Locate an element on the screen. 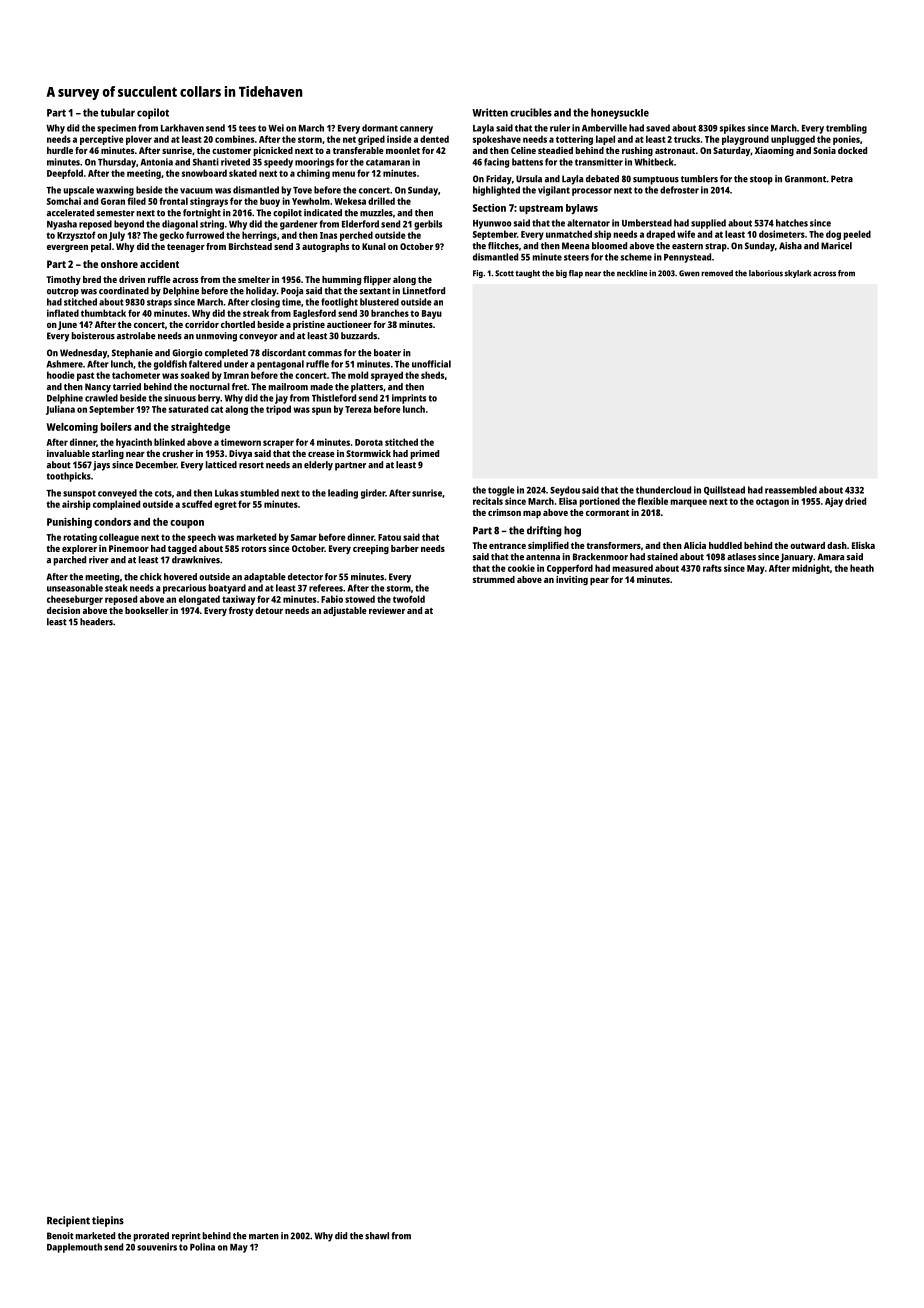  headers is located at coordinates (96, 622).
